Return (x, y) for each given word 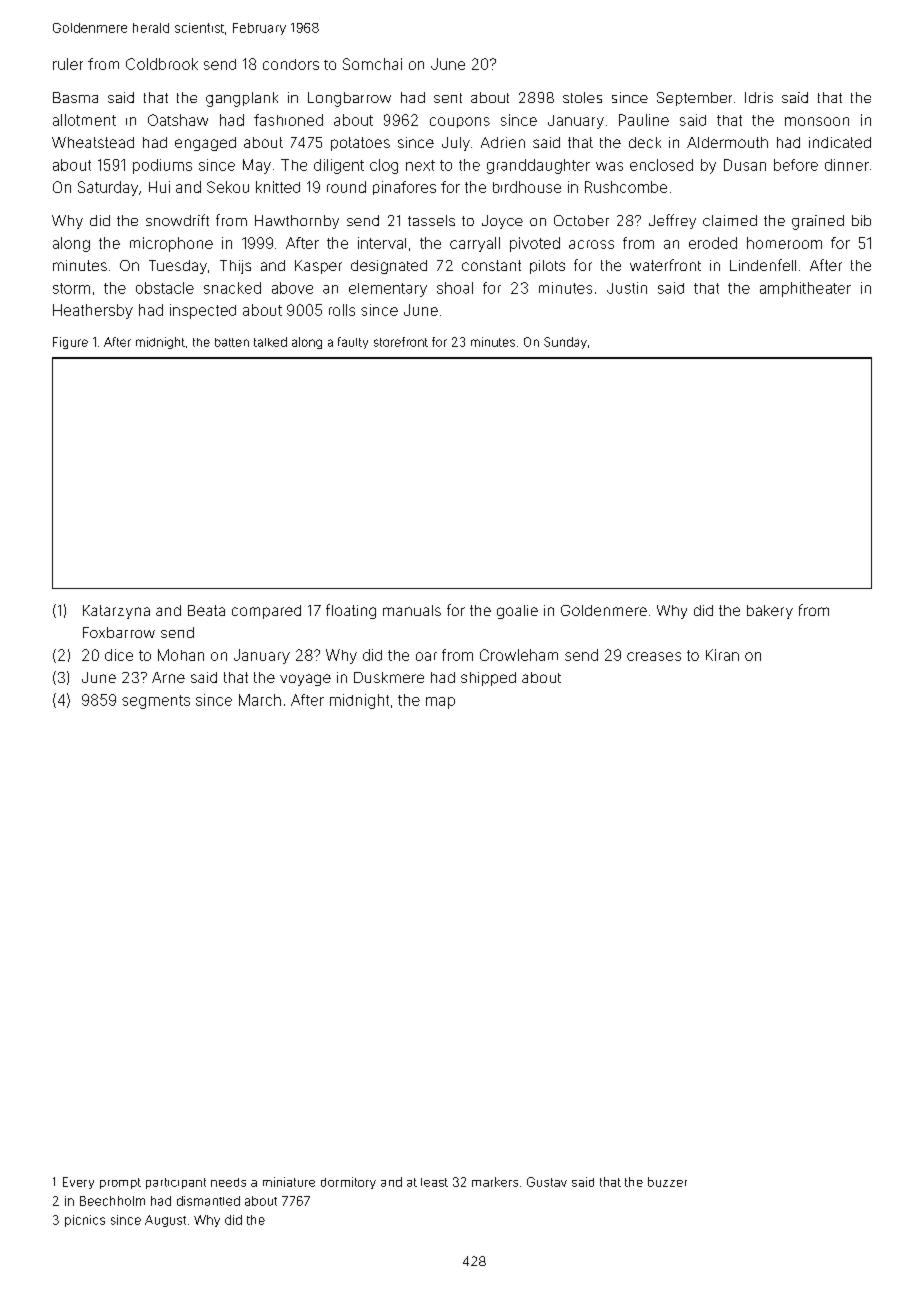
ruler (68, 64)
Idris (759, 97)
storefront (401, 342)
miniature (289, 1182)
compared (266, 612)
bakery (770, 612)
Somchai (372, 64)
